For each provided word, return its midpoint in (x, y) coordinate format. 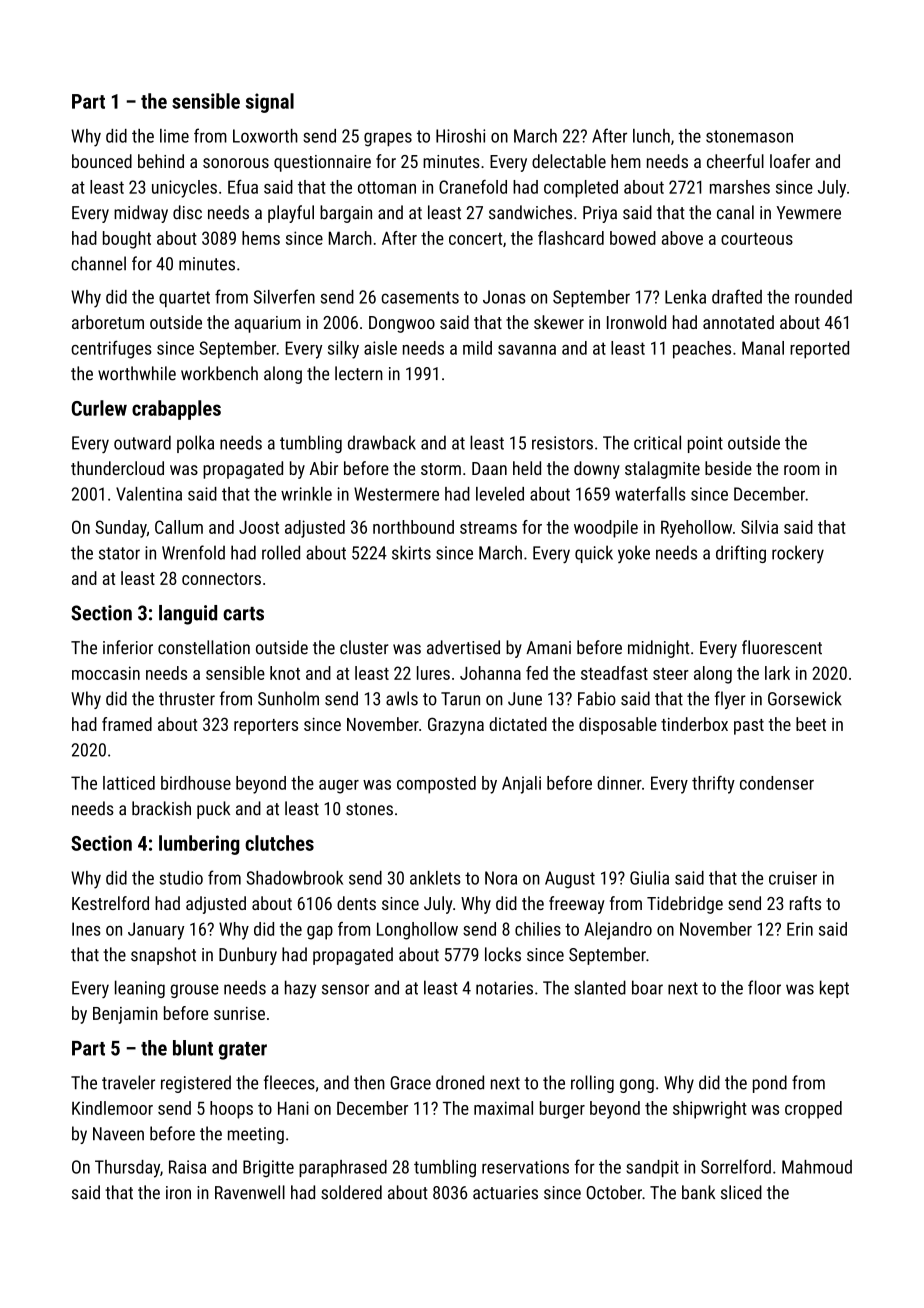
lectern (359, 373)
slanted (600, 987)
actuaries (505, 1193)
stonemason (749, 136)
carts (243, 614)
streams (488, 528)
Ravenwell (250, 1192)
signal (270, 103)
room (802, 470)
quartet (184, 299)
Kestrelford (110, 903)
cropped (813, 1110)
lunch (651, 136)
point (705, 444)
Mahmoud (817, 1167)
